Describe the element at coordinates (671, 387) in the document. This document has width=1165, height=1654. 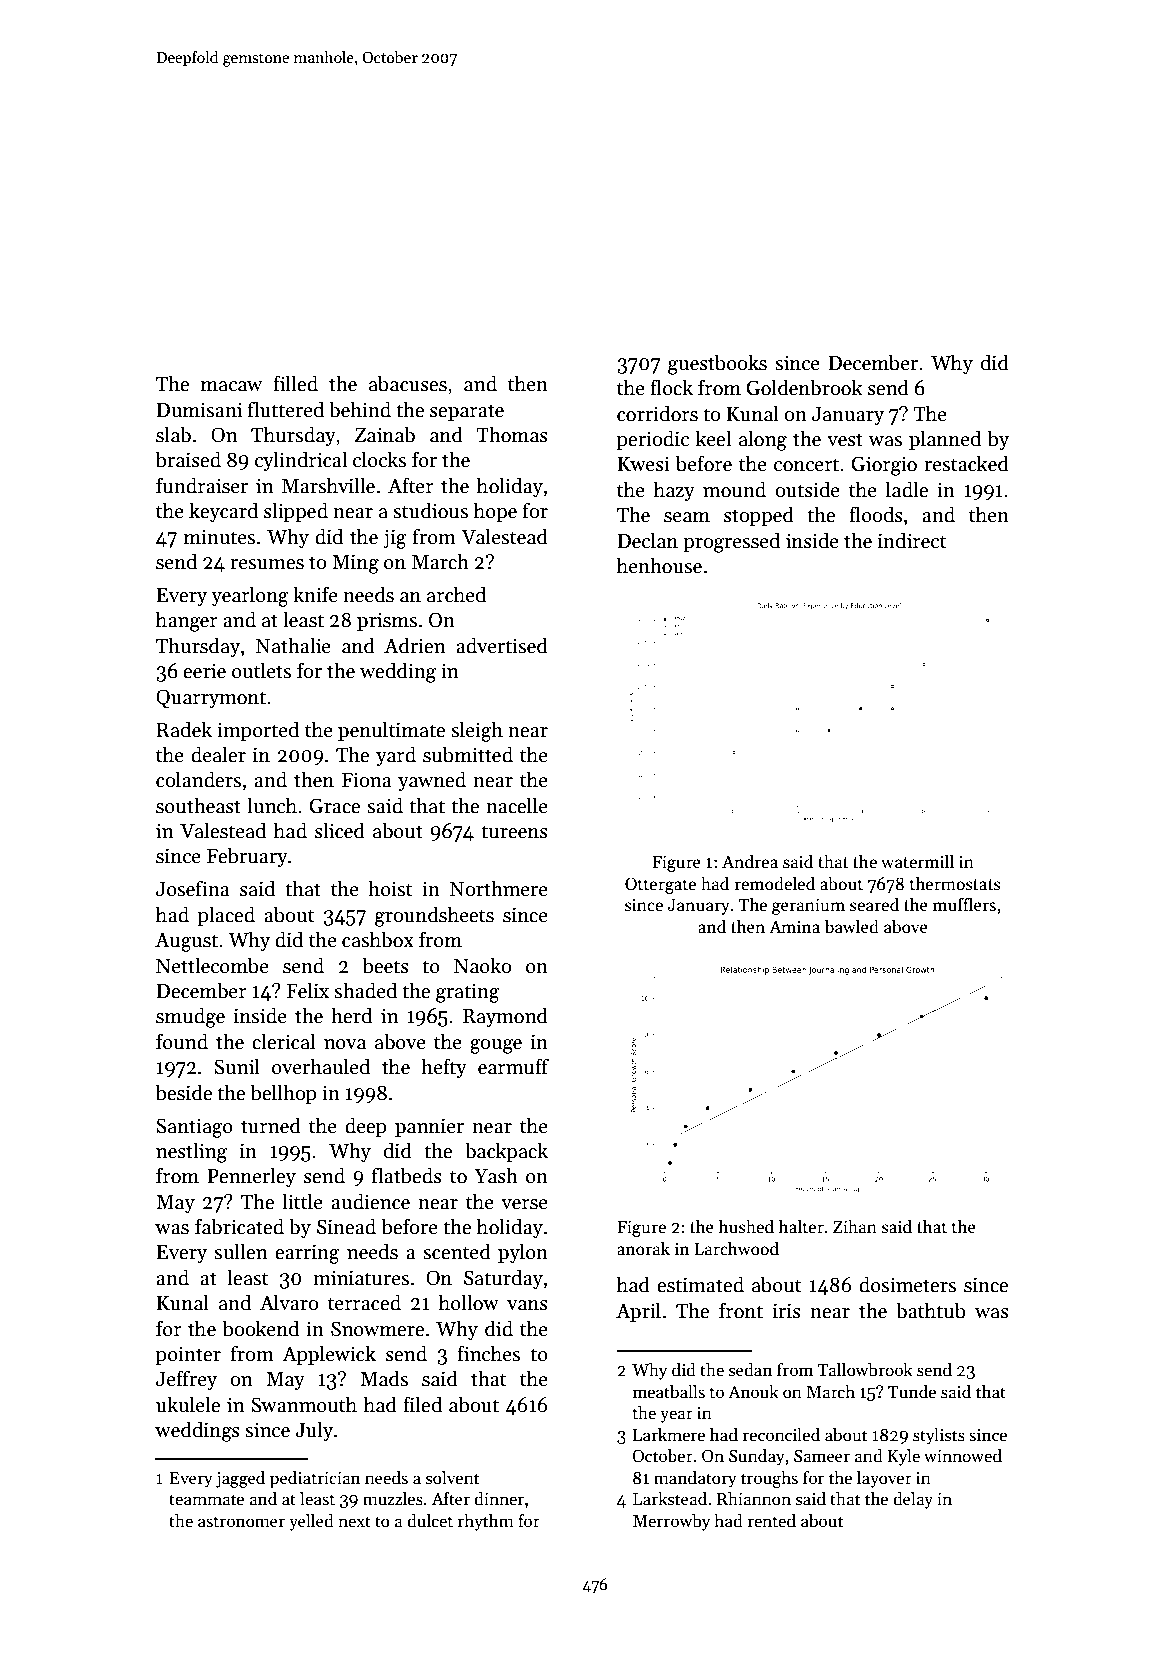
I see `flock` at that location.
